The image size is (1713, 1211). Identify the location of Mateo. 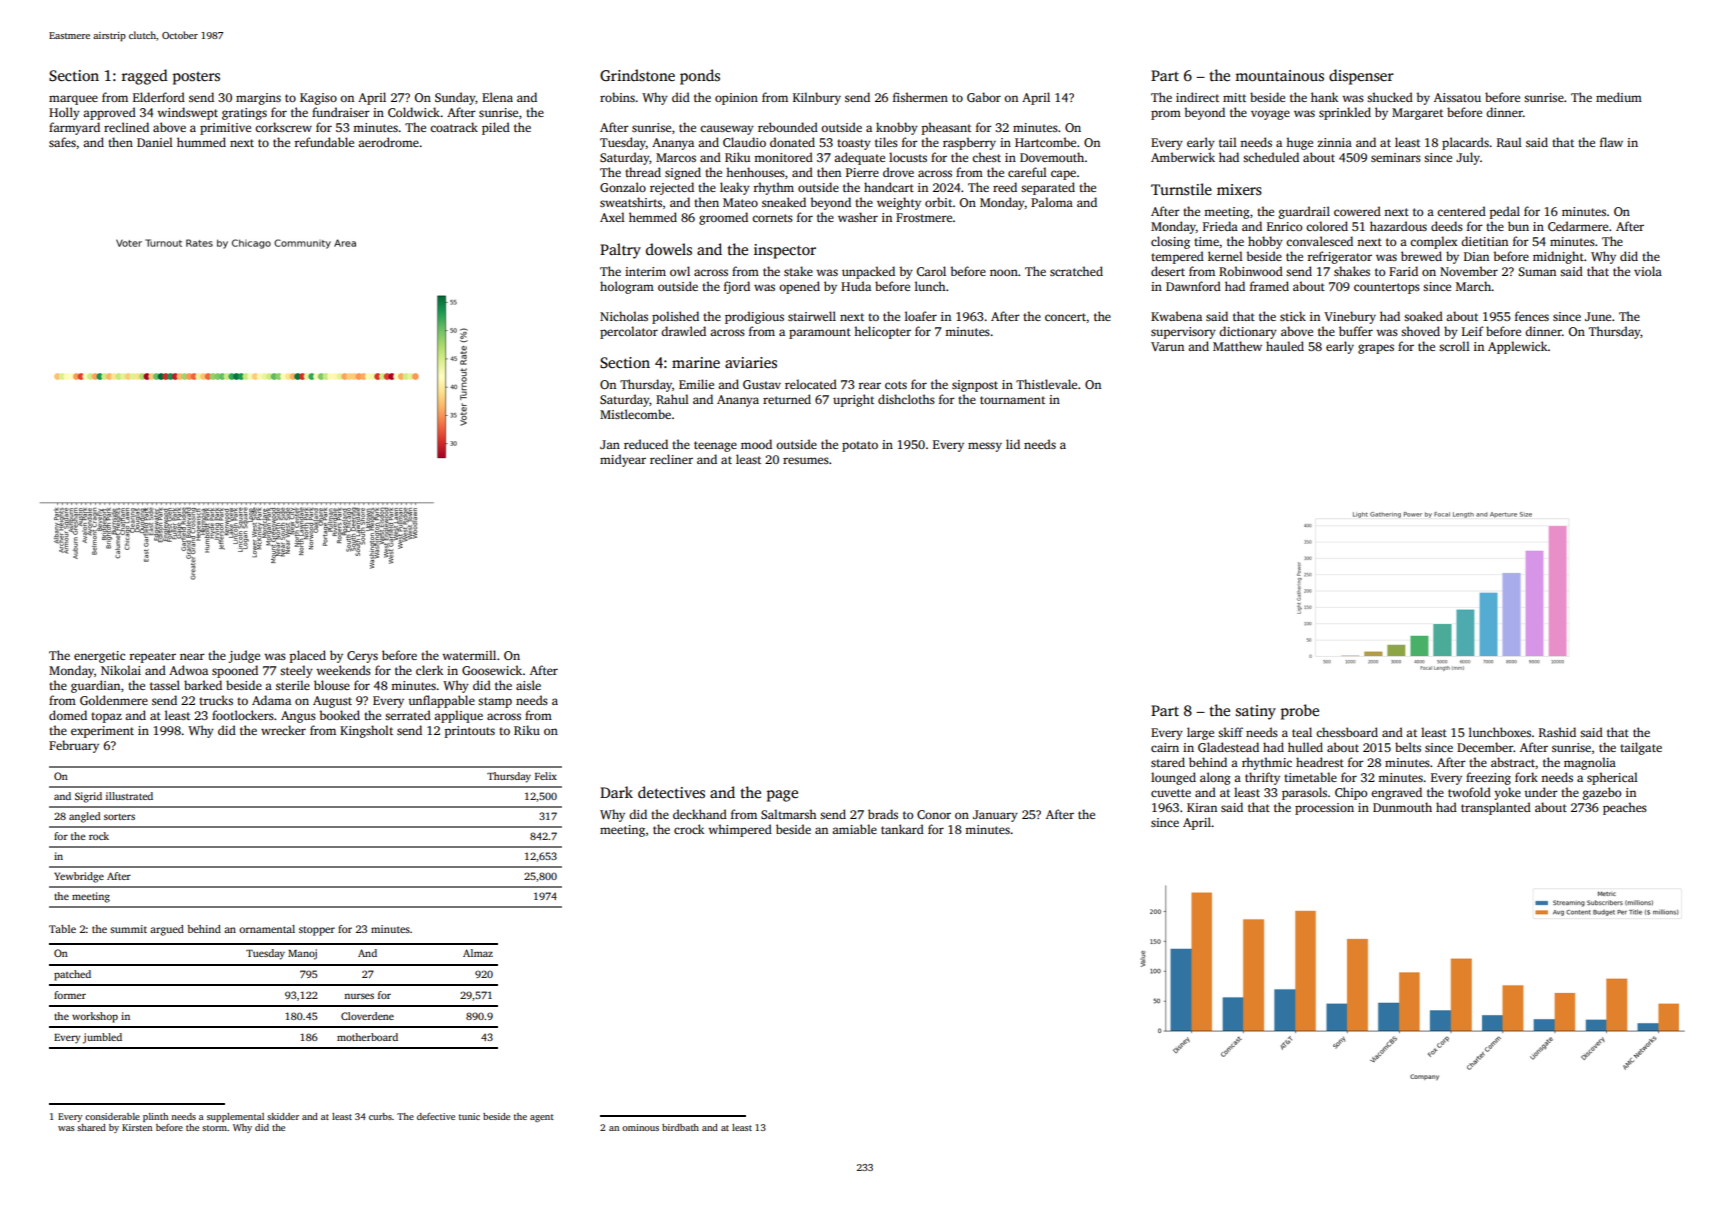
(740, 202).
